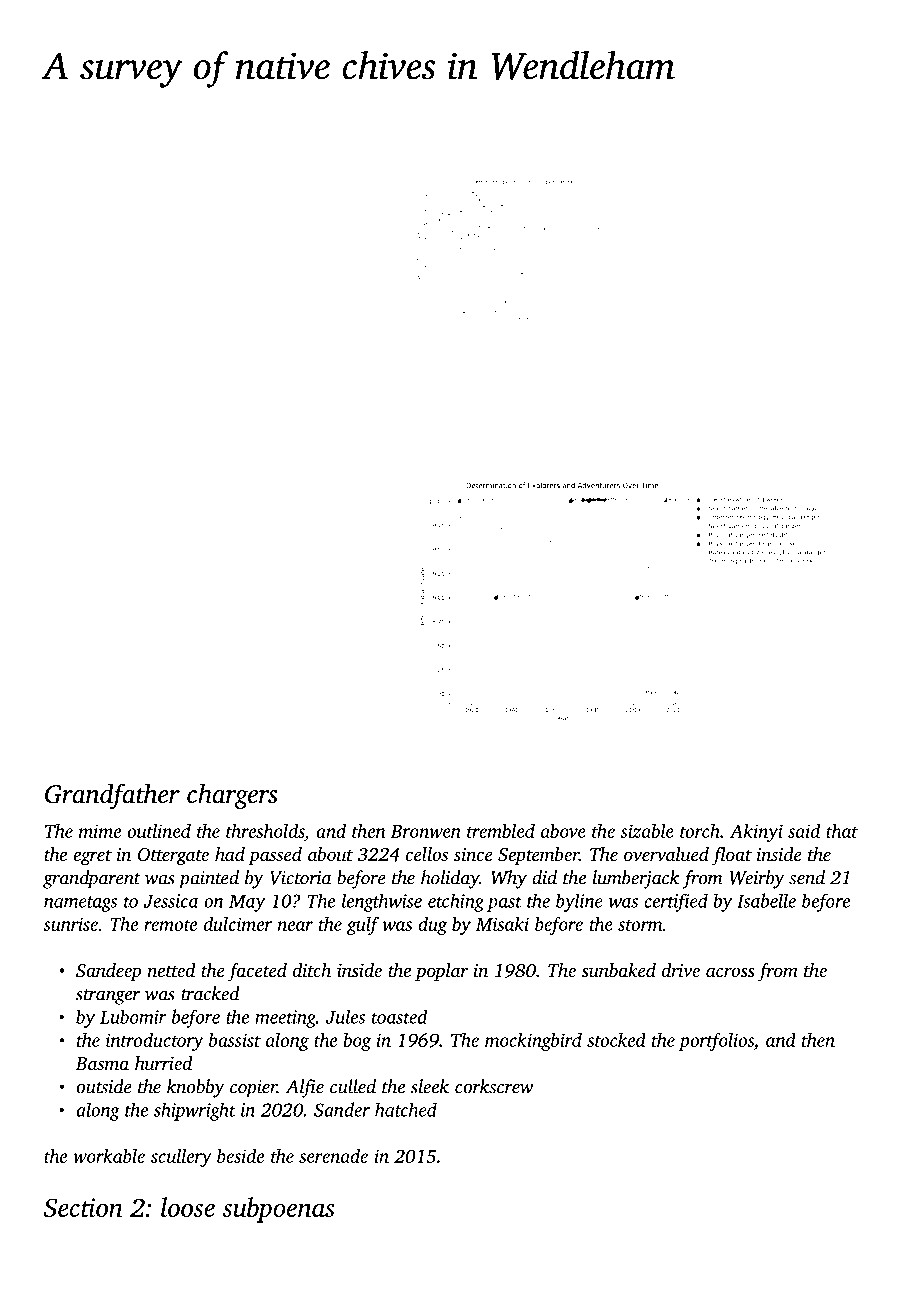 The height and width of the screenshot is (1308, 924). What do you see at coordinates (544, 877) in the screenshot?
I see `did` at bounding box center [544, 877].
